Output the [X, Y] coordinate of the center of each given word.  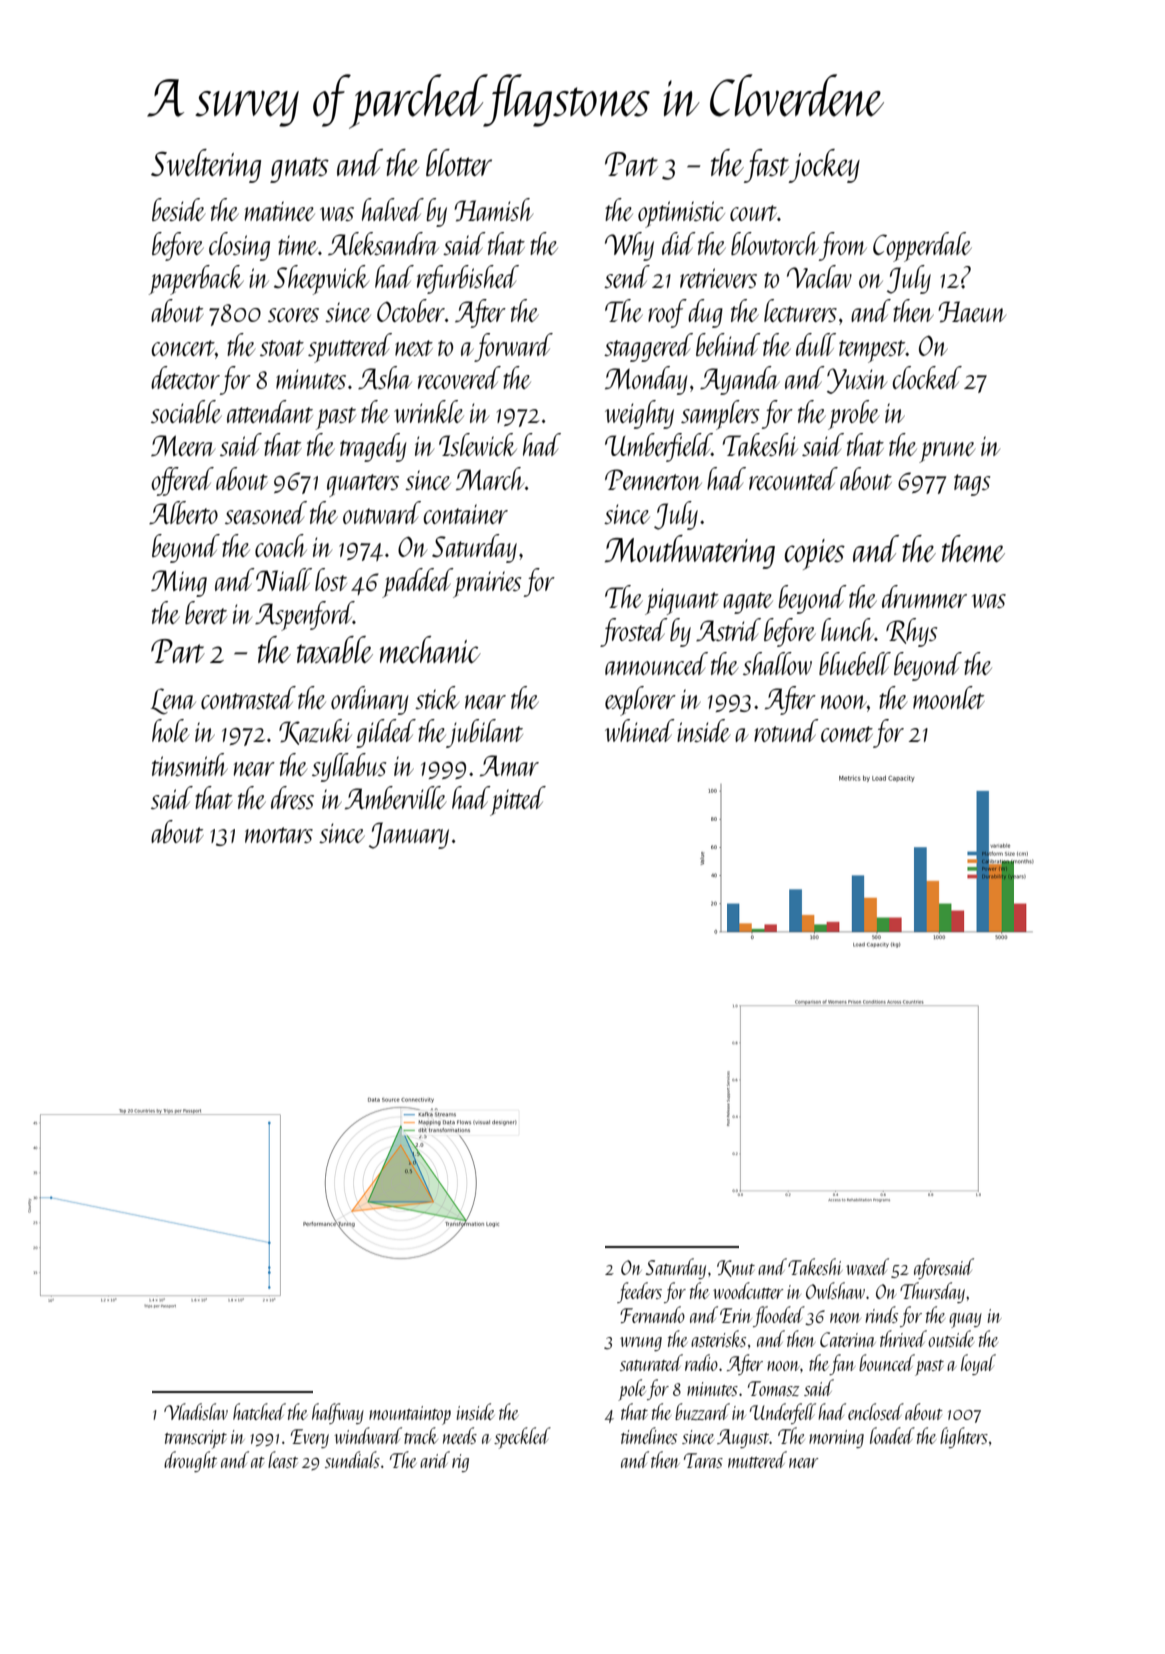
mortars [279, 835]
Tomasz [773, 1388]
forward [513, 347]
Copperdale [922, 247]
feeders [639, 1292]
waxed [867, 1266]
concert [183, 348]
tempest [872, 351]
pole [632, 1390]
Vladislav [196, 1411]
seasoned [266, 512]
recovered [459, 377]
